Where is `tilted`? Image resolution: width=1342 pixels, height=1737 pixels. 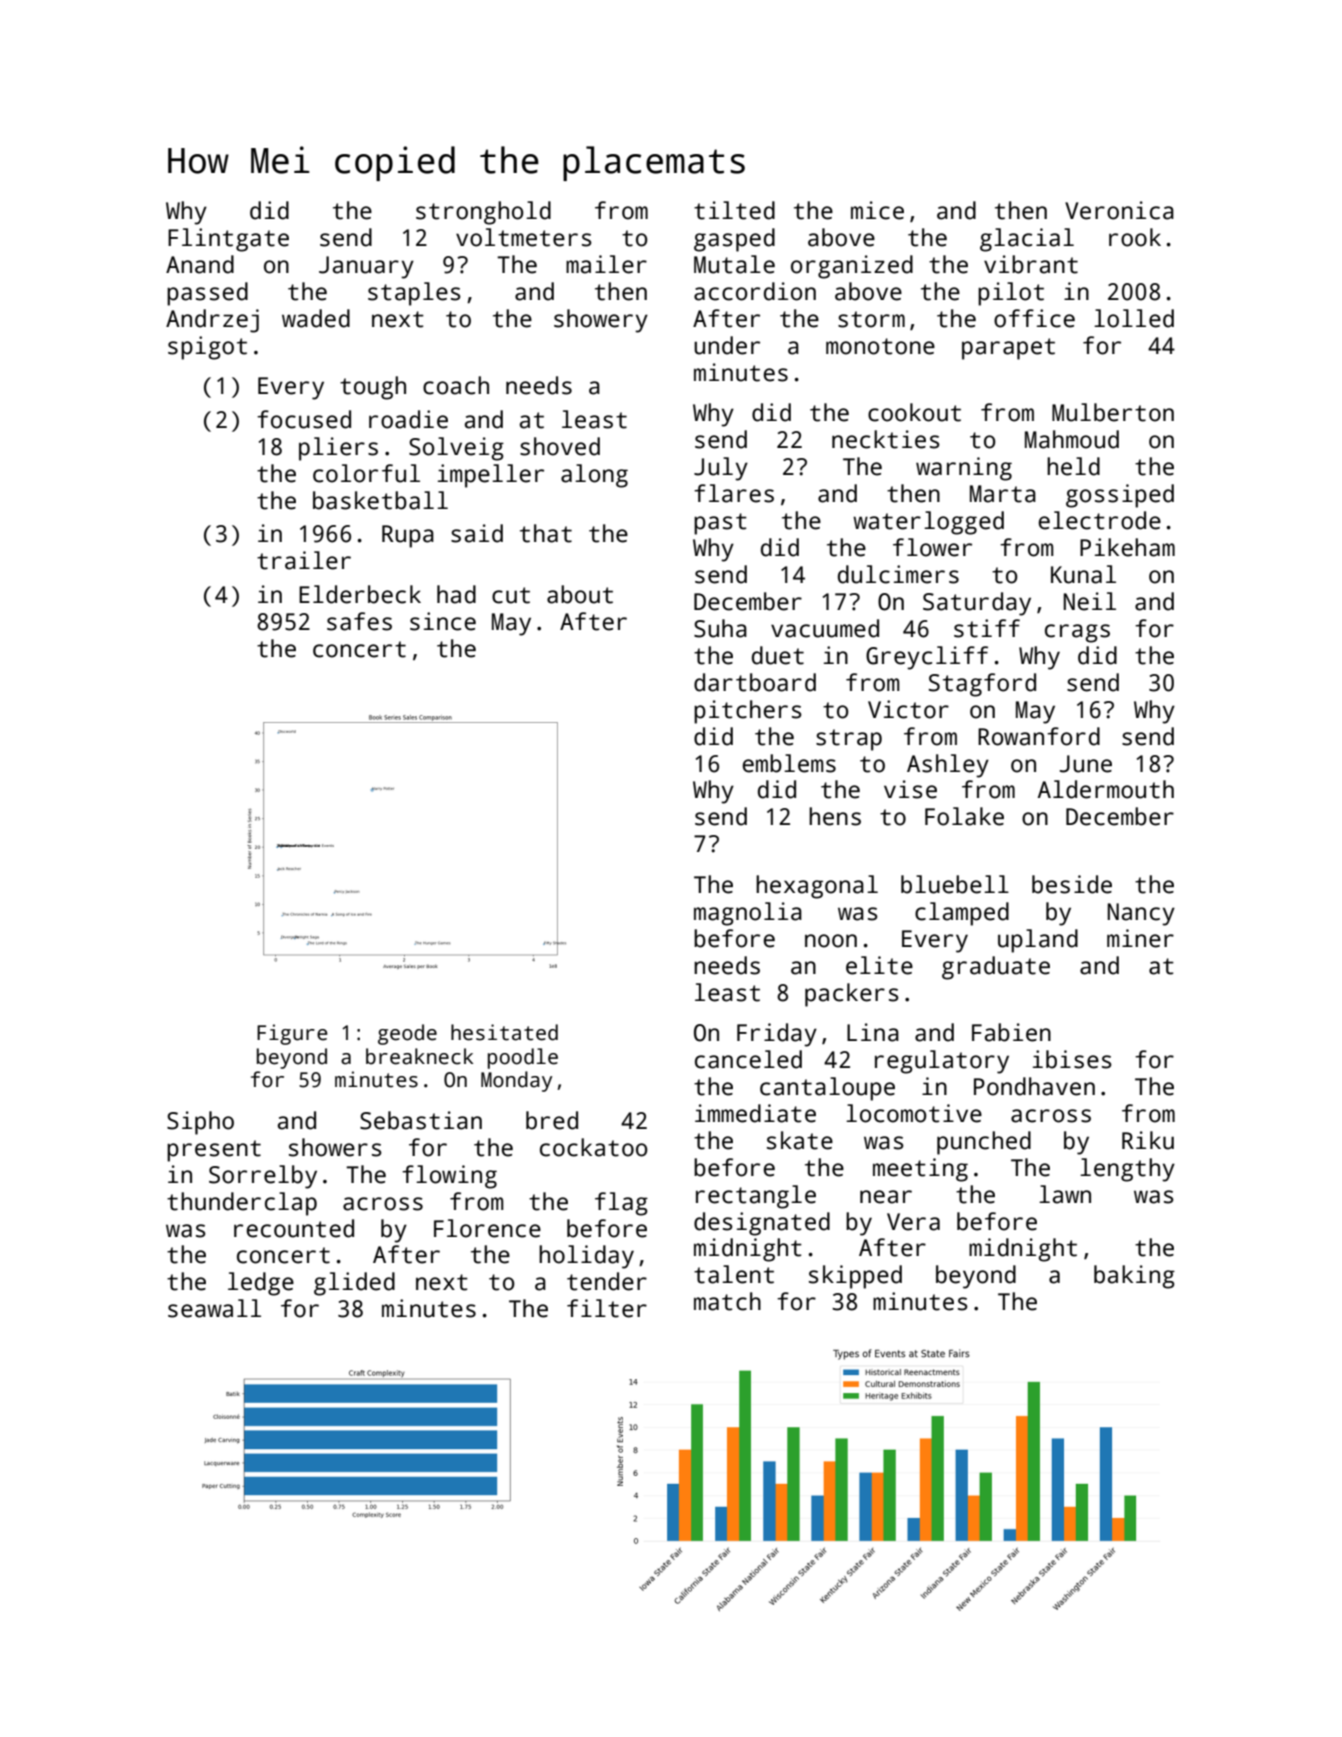 tilted is located at coordinates (734, 210).
